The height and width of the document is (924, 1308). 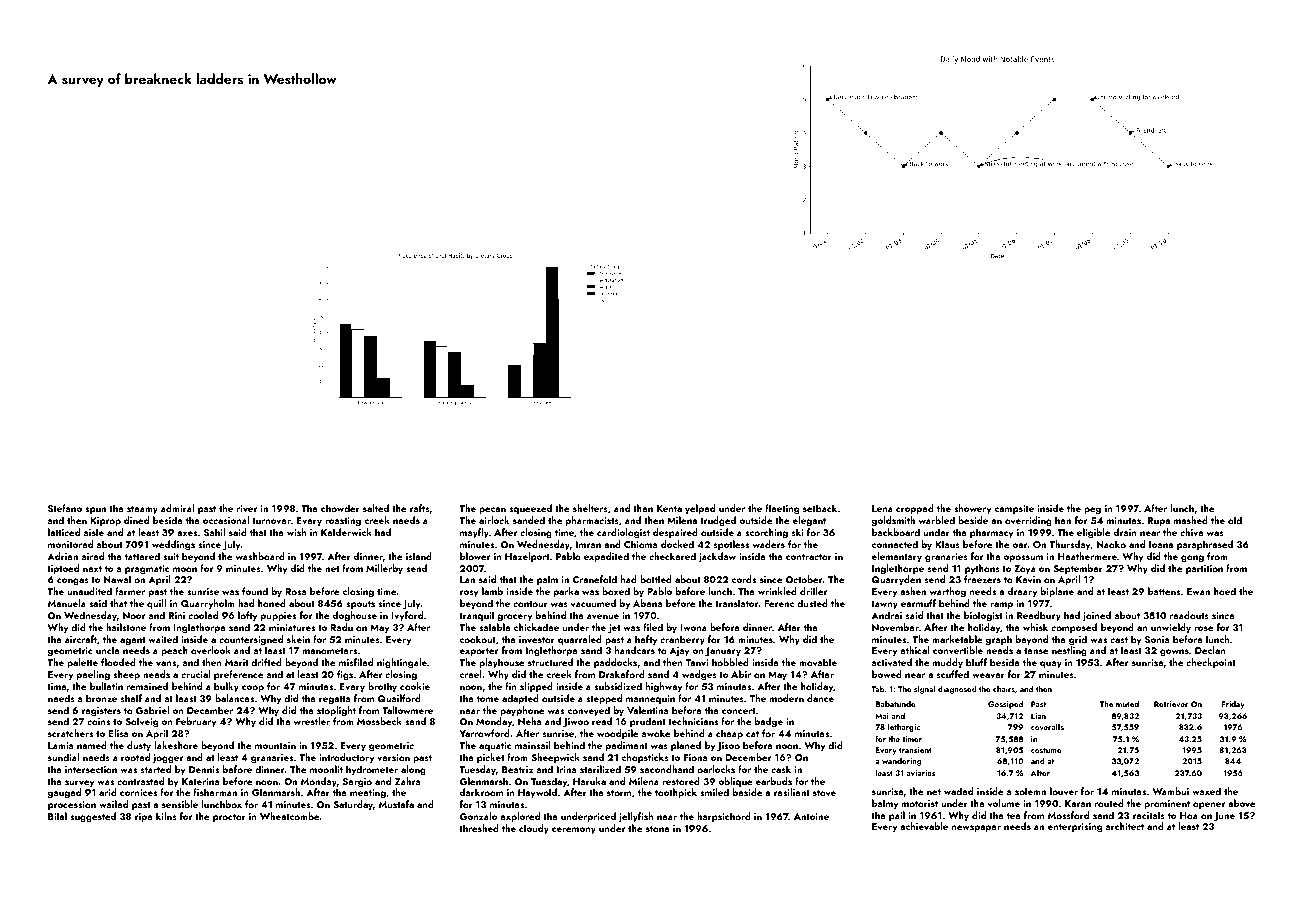 What do you see at coordinates (65, 508) in the document?
I see `Stefano` at bounding box center [65, 508].
